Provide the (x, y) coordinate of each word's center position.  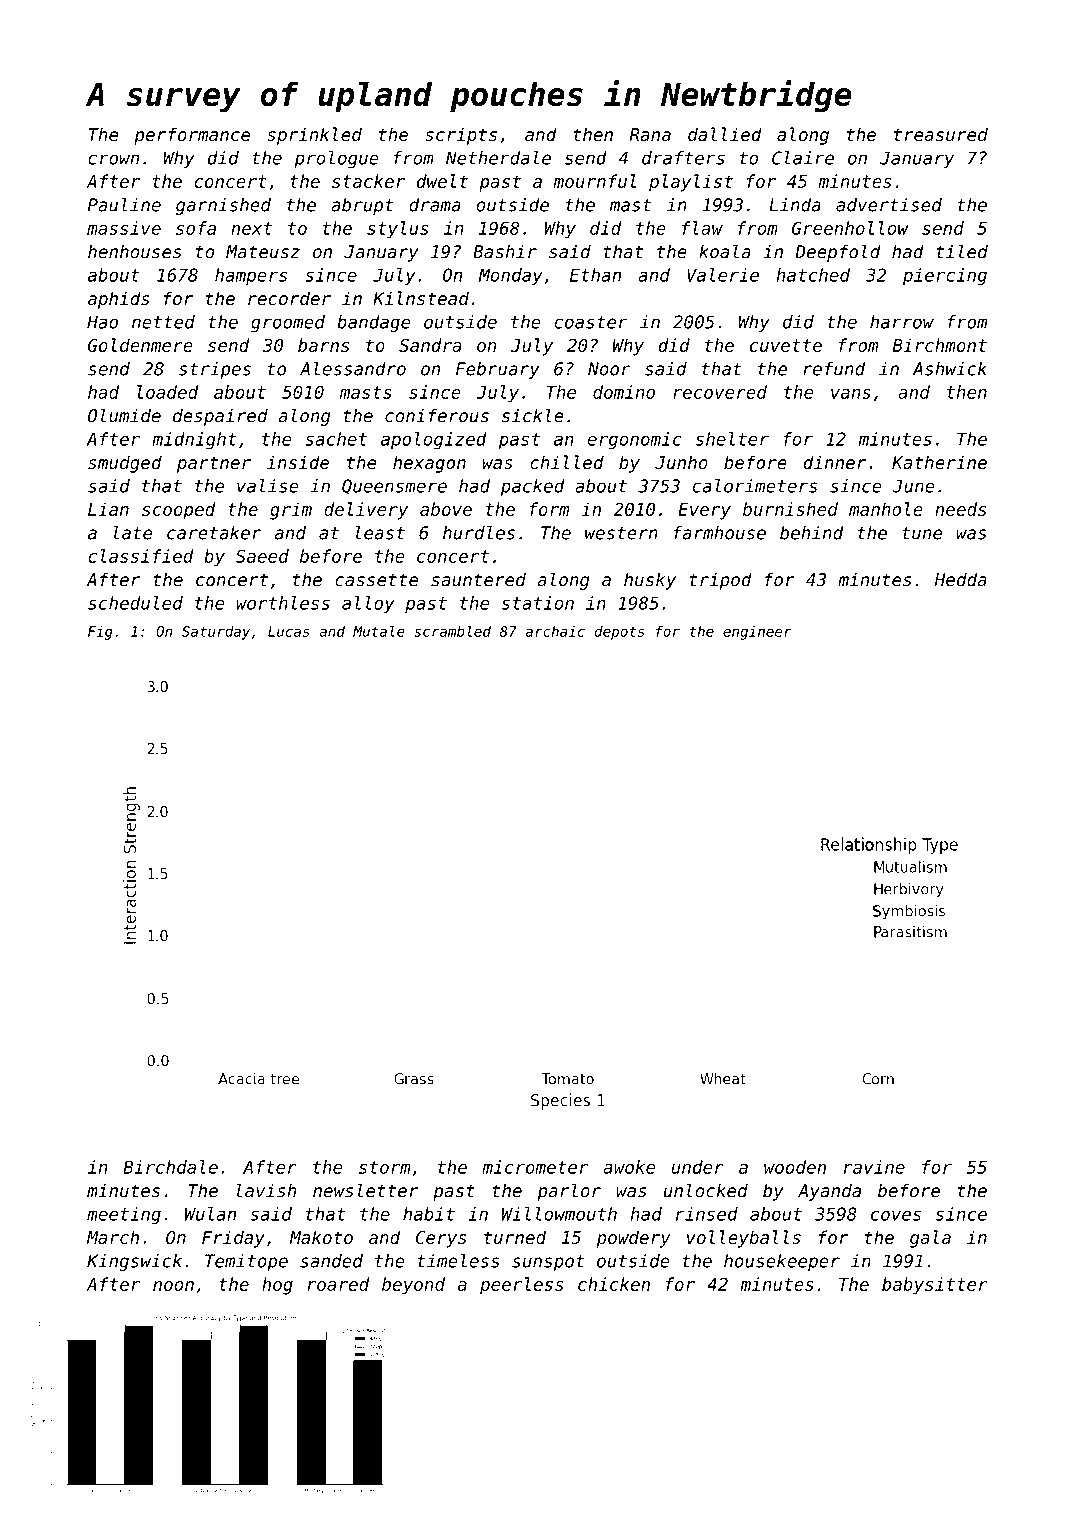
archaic (555, 631)
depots (620, 633)
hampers (251, 276)
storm (385, 1167)
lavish (266, 1190)
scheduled (135, 603)
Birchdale (170, 1167)
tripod (720, 581)
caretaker (214, 533)
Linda (795, 205)
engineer (757, 633)
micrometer (535, 1167)
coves (896, 1215)
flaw (702, 228)
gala (930, 1239)
